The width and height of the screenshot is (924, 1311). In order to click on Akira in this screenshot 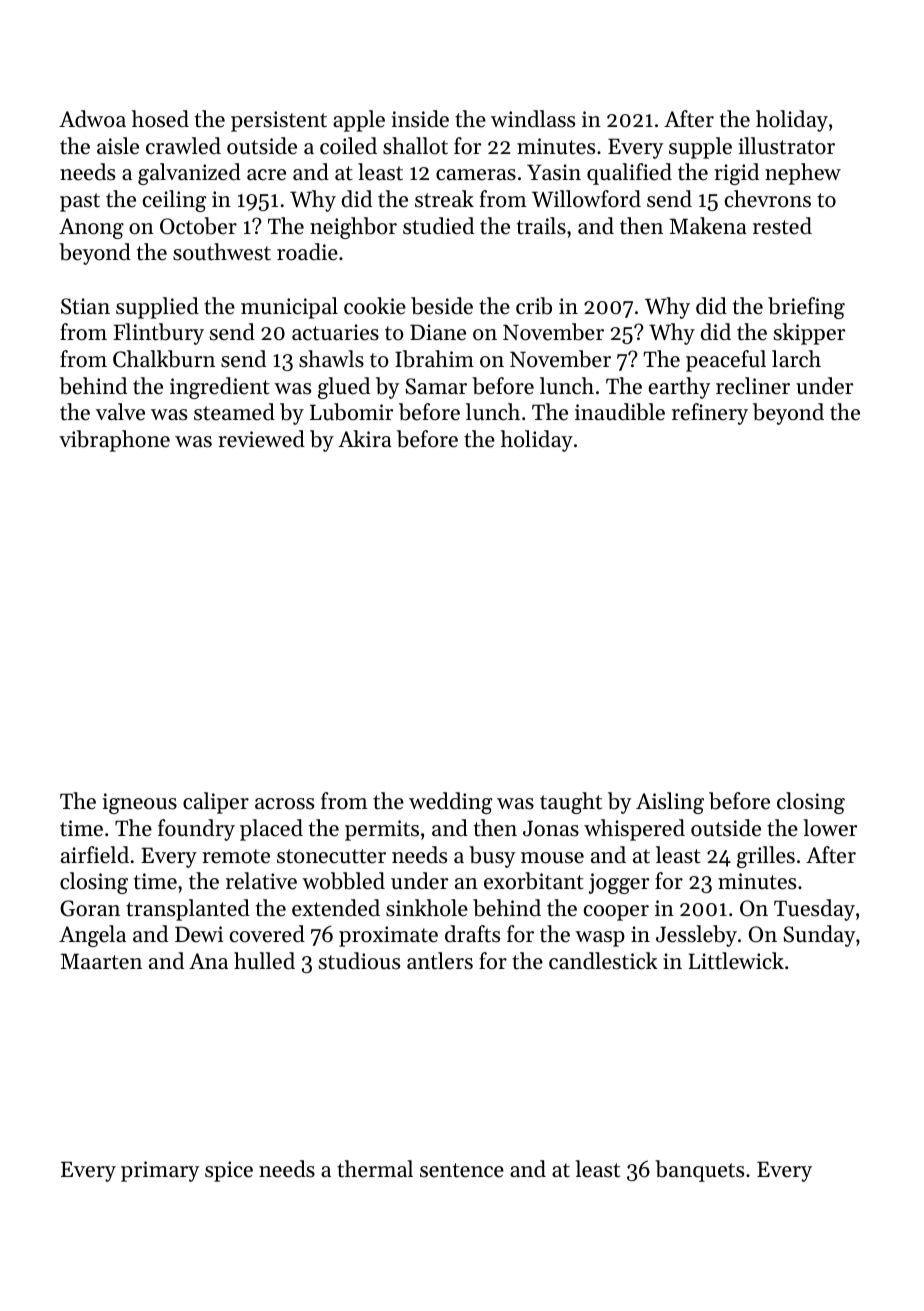, I will do `click(365, 438)`.
